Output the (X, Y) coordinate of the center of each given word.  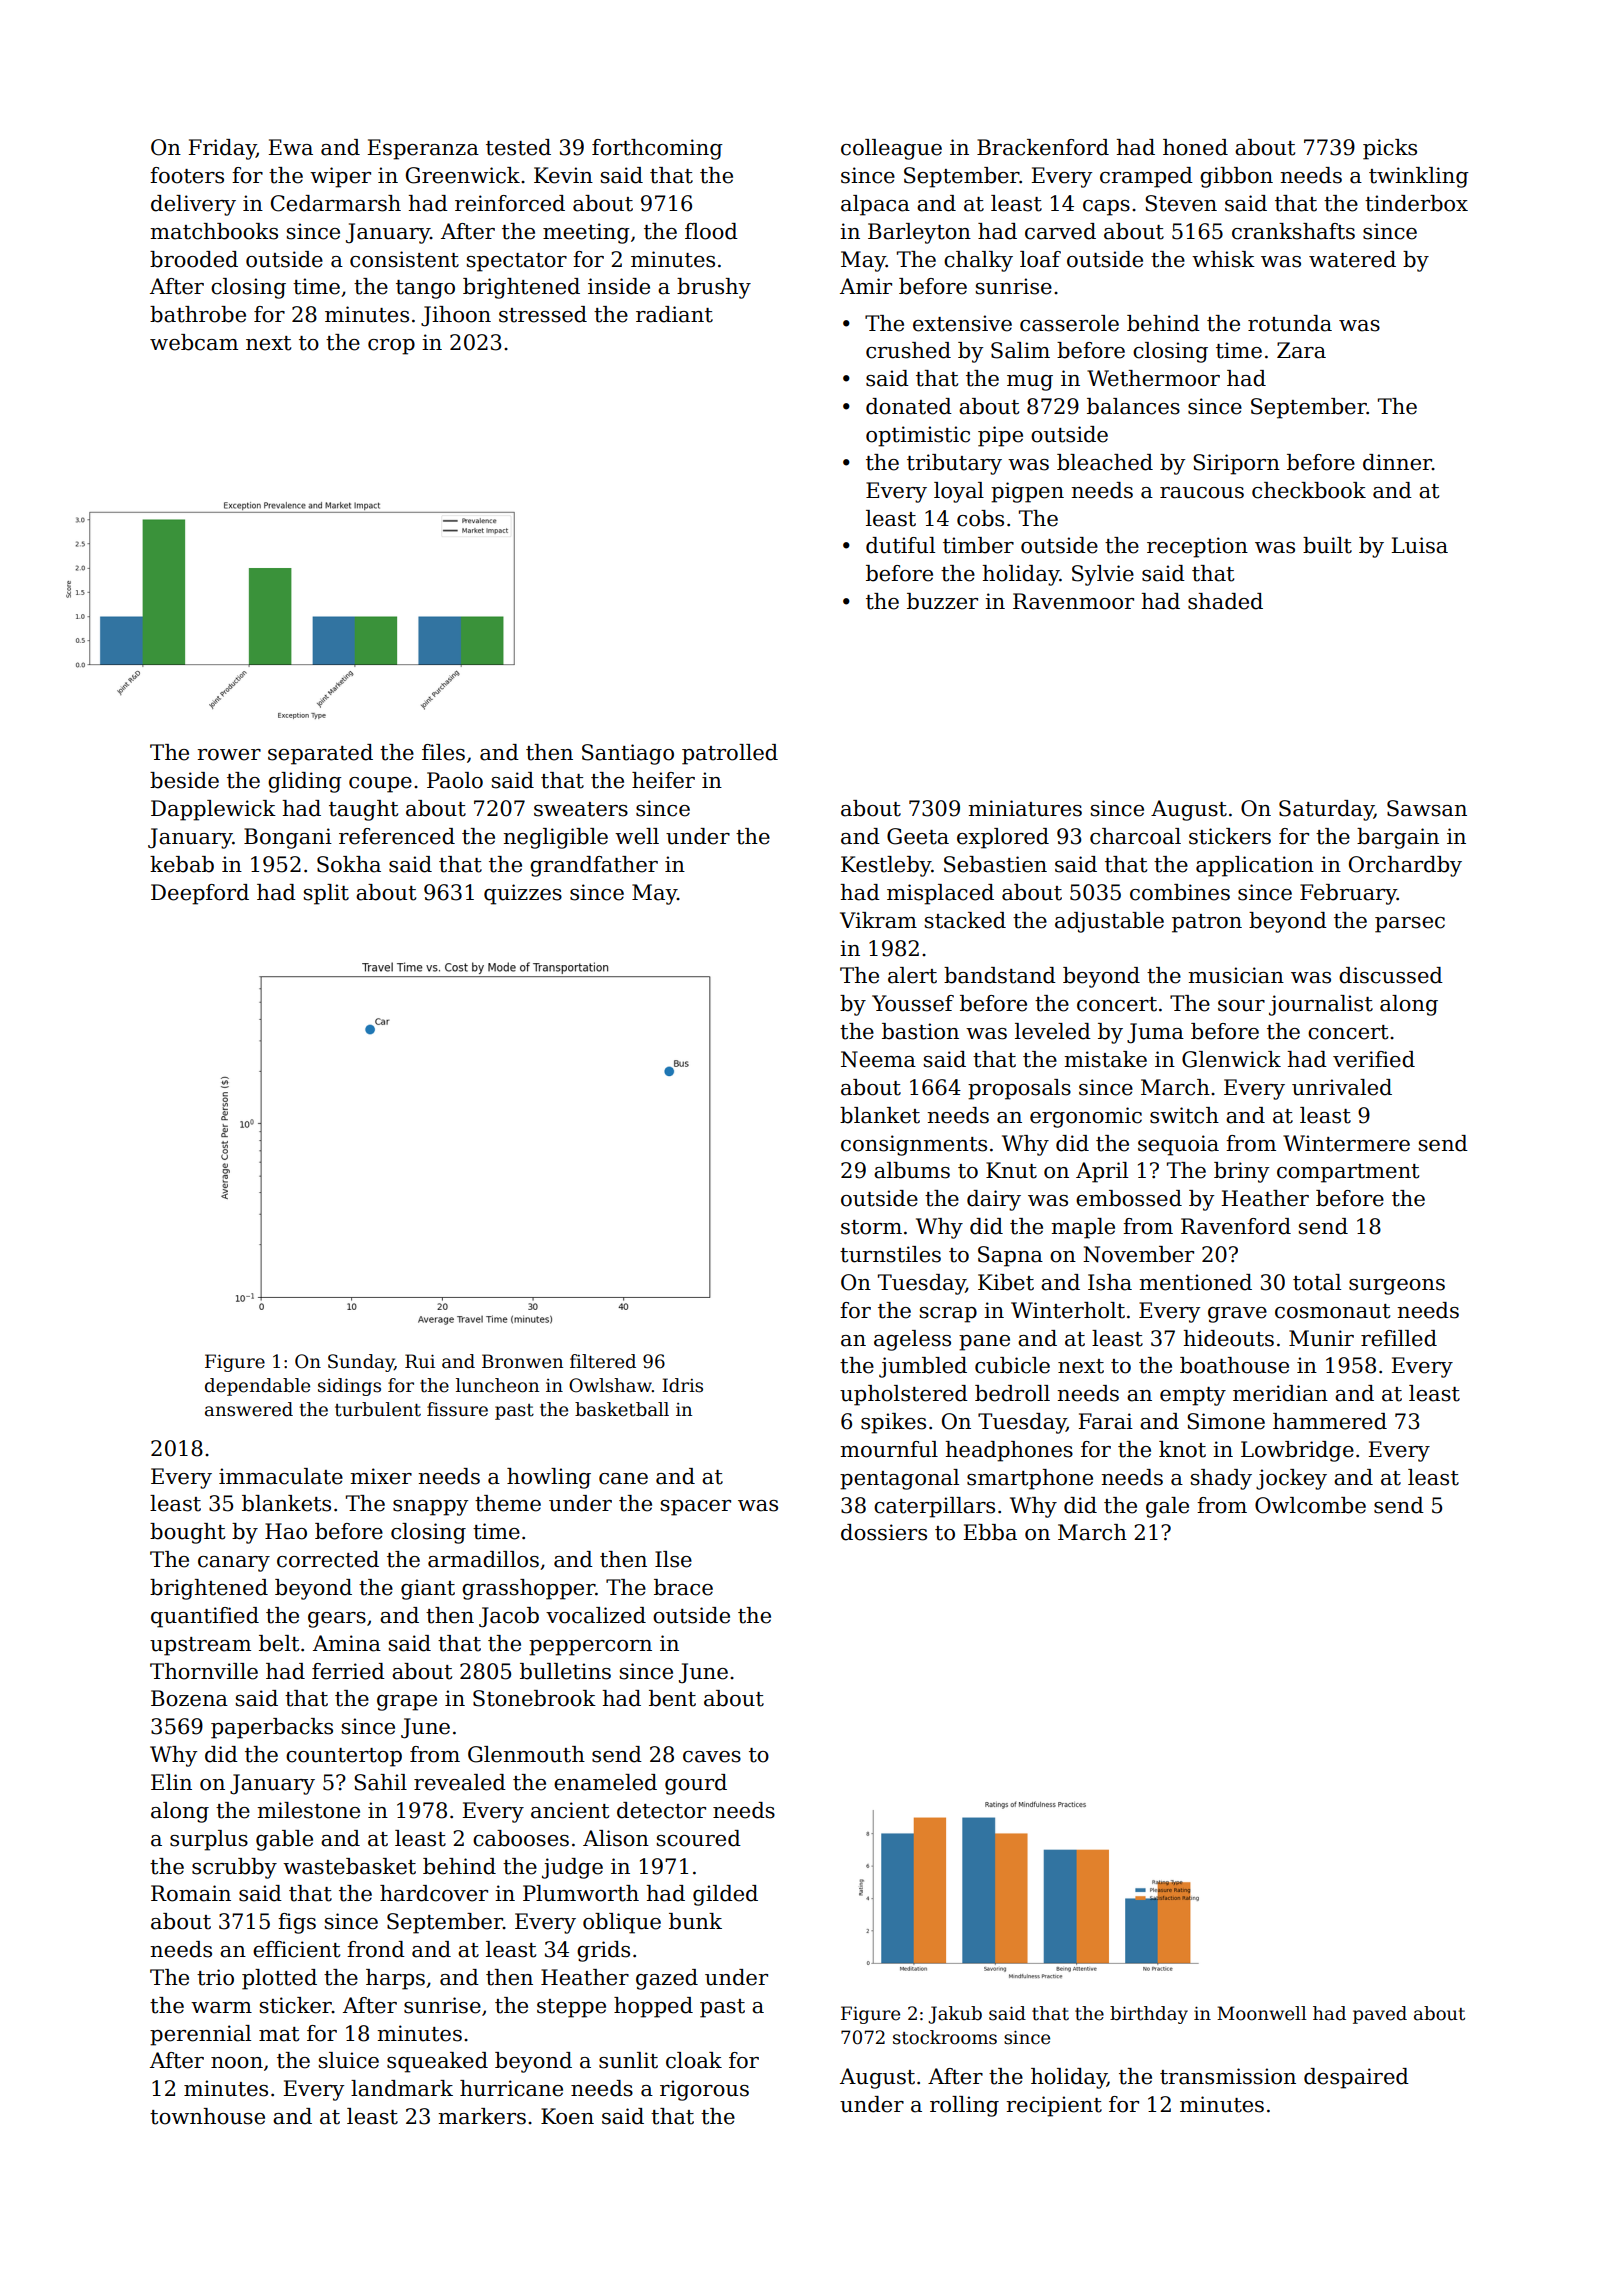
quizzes (523, 894)
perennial (200, 2035)
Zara (1301, 350)
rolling (964, 2106)
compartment (1348, 1173)
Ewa (290, 147)
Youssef (913, 1003)
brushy (714, 288)
